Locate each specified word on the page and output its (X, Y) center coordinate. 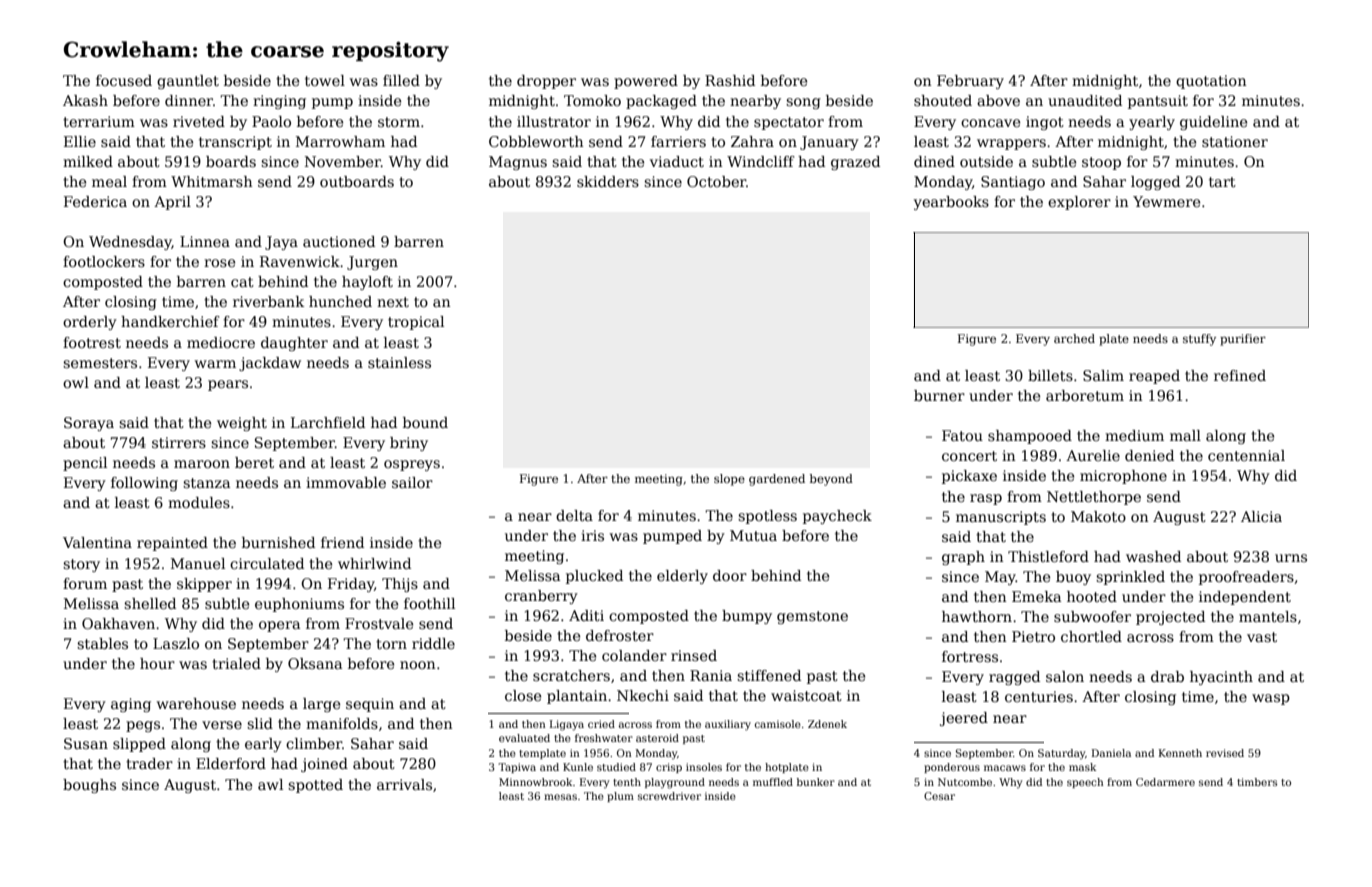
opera (279, 626)
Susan (86, 743)
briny (409, 444)
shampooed (1030, 437)
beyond (831, 480)
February (970, 82)
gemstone (812, 617)
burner (939, 395)
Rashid (730, 80)
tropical (416, 323)
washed (1153, 556)
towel (325, 80)
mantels (1268, 616)
